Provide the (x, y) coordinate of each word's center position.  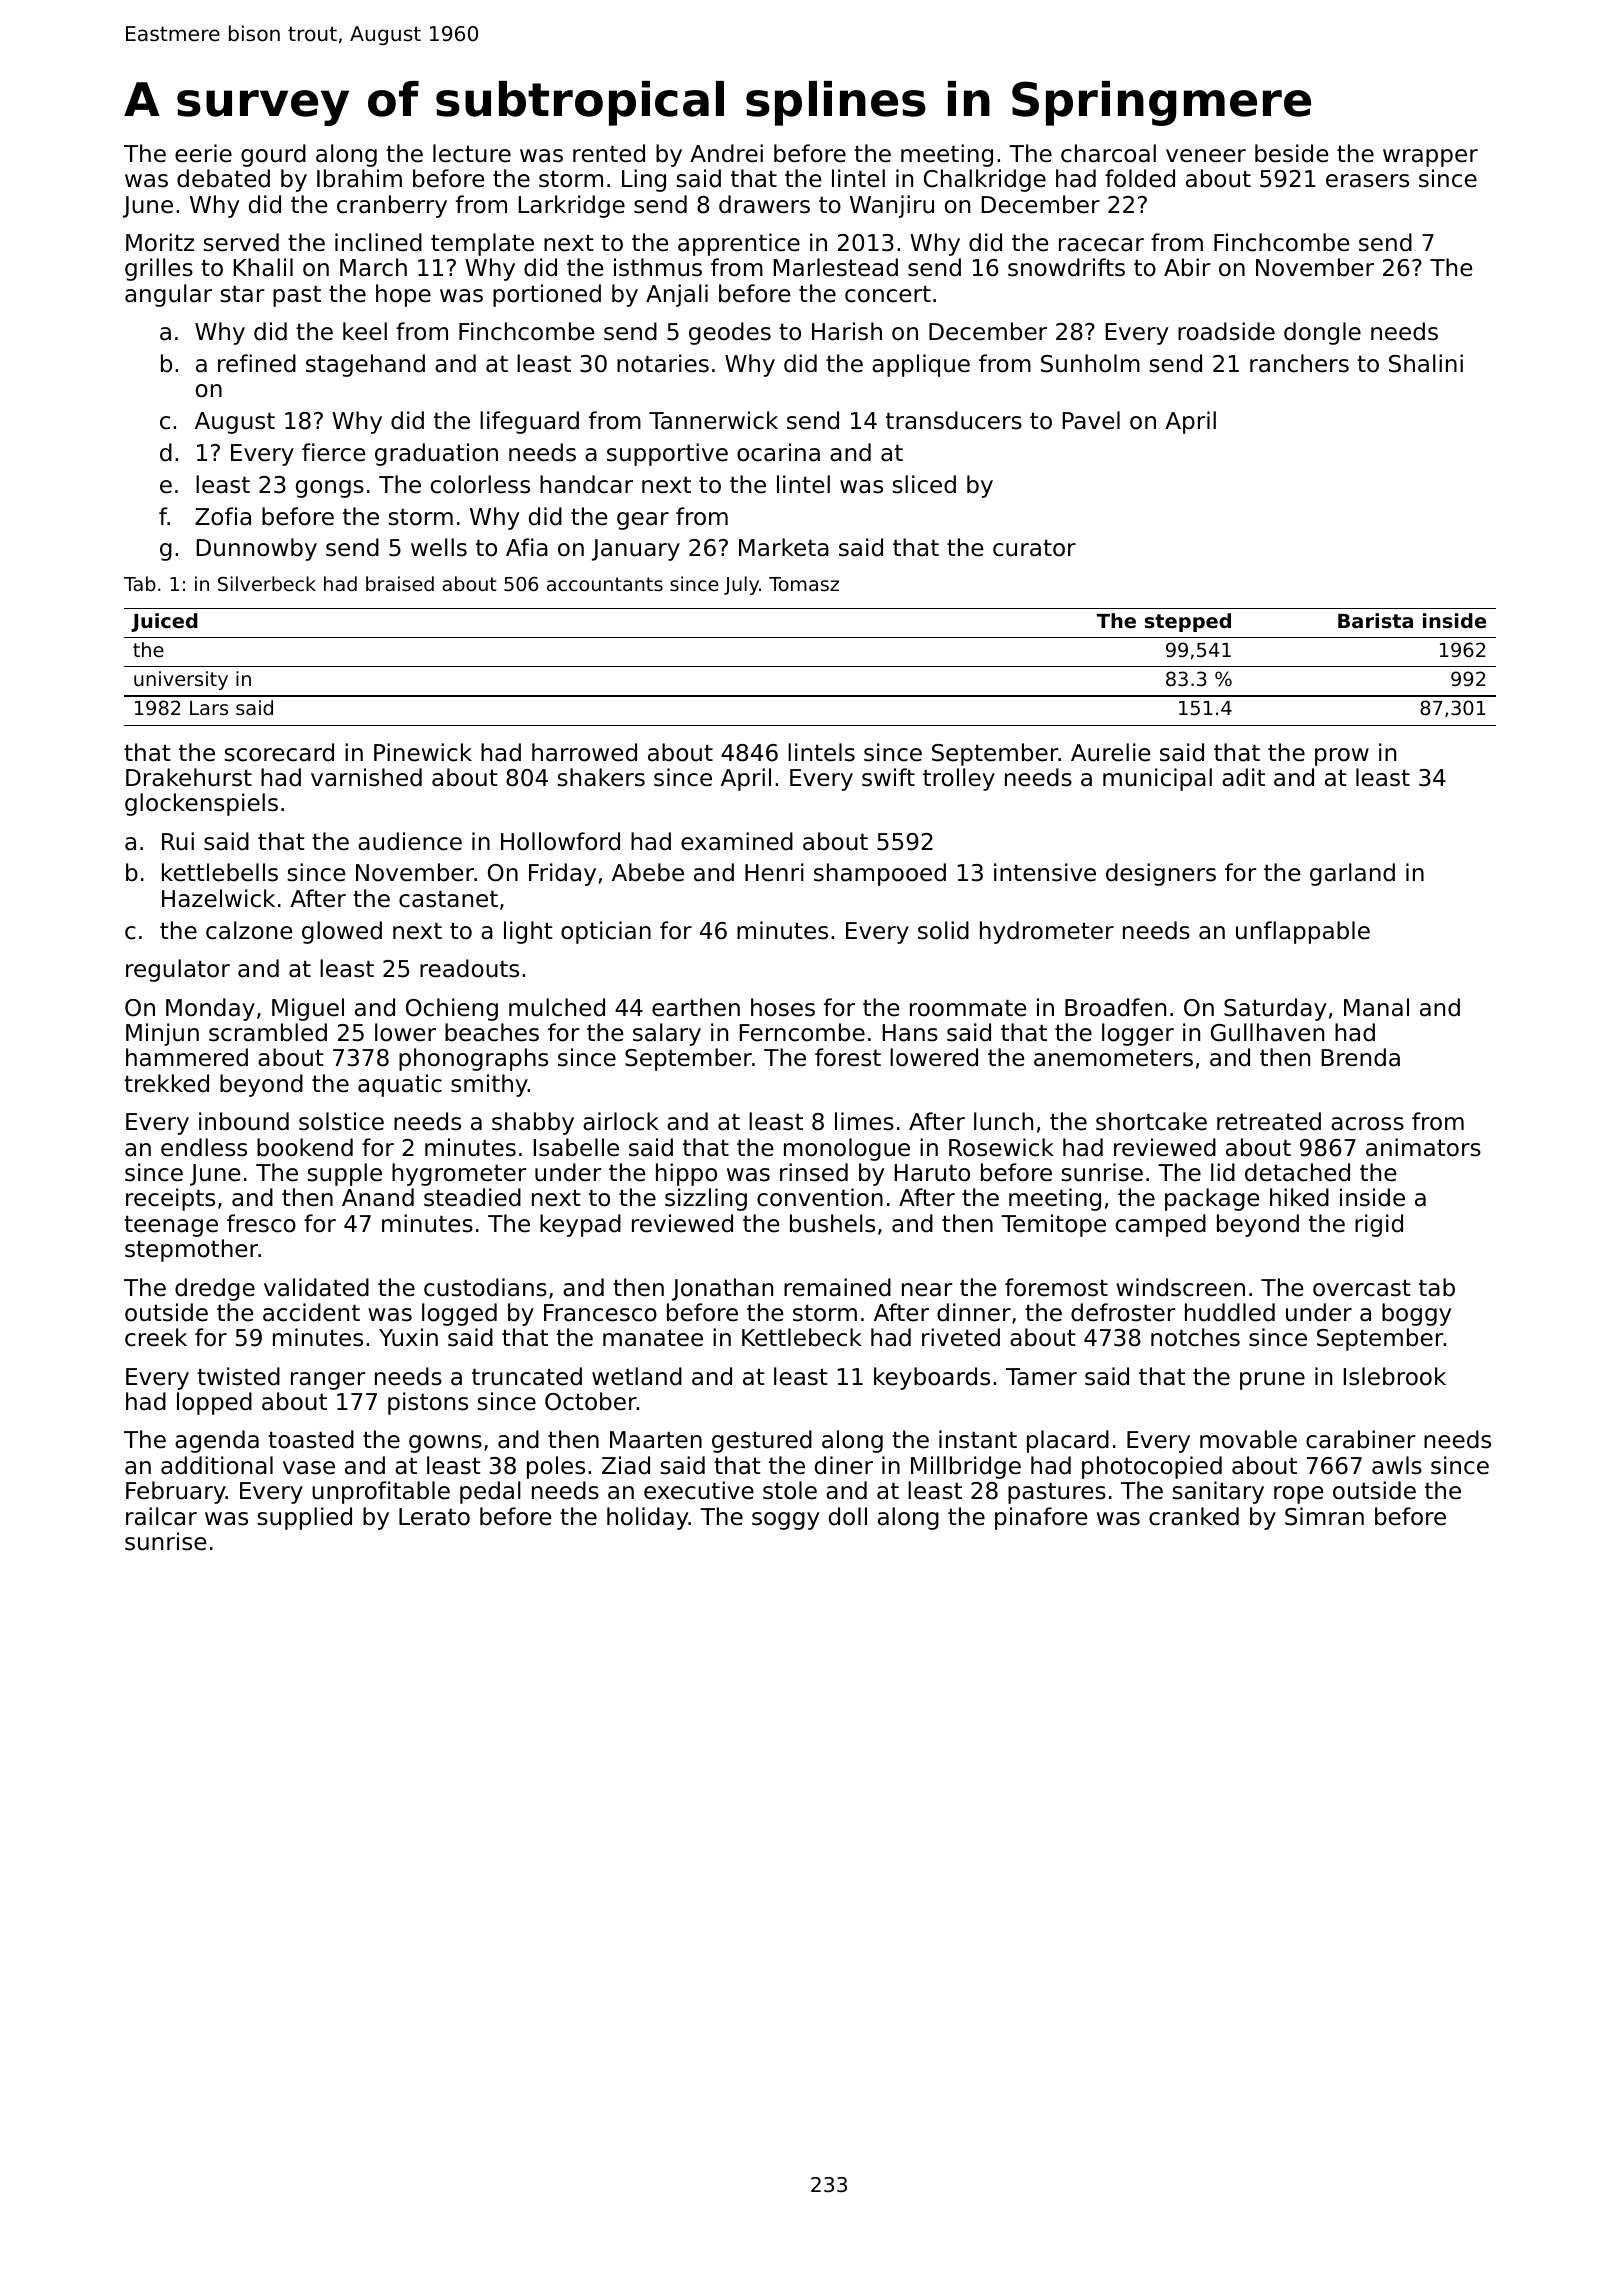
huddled (1230, 1312)
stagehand (365, 365)
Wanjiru (892, 206)
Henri (774, 872)
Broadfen (1115, 1007)
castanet (448, 899)
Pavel (1091, 420)
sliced (924, 484)
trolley (959, 779)
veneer (1206, 156)
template (482, 244)
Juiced (164, 622)
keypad (580, 1225)
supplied (304, 1518)
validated (316, 1287)
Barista (1375, 621)
